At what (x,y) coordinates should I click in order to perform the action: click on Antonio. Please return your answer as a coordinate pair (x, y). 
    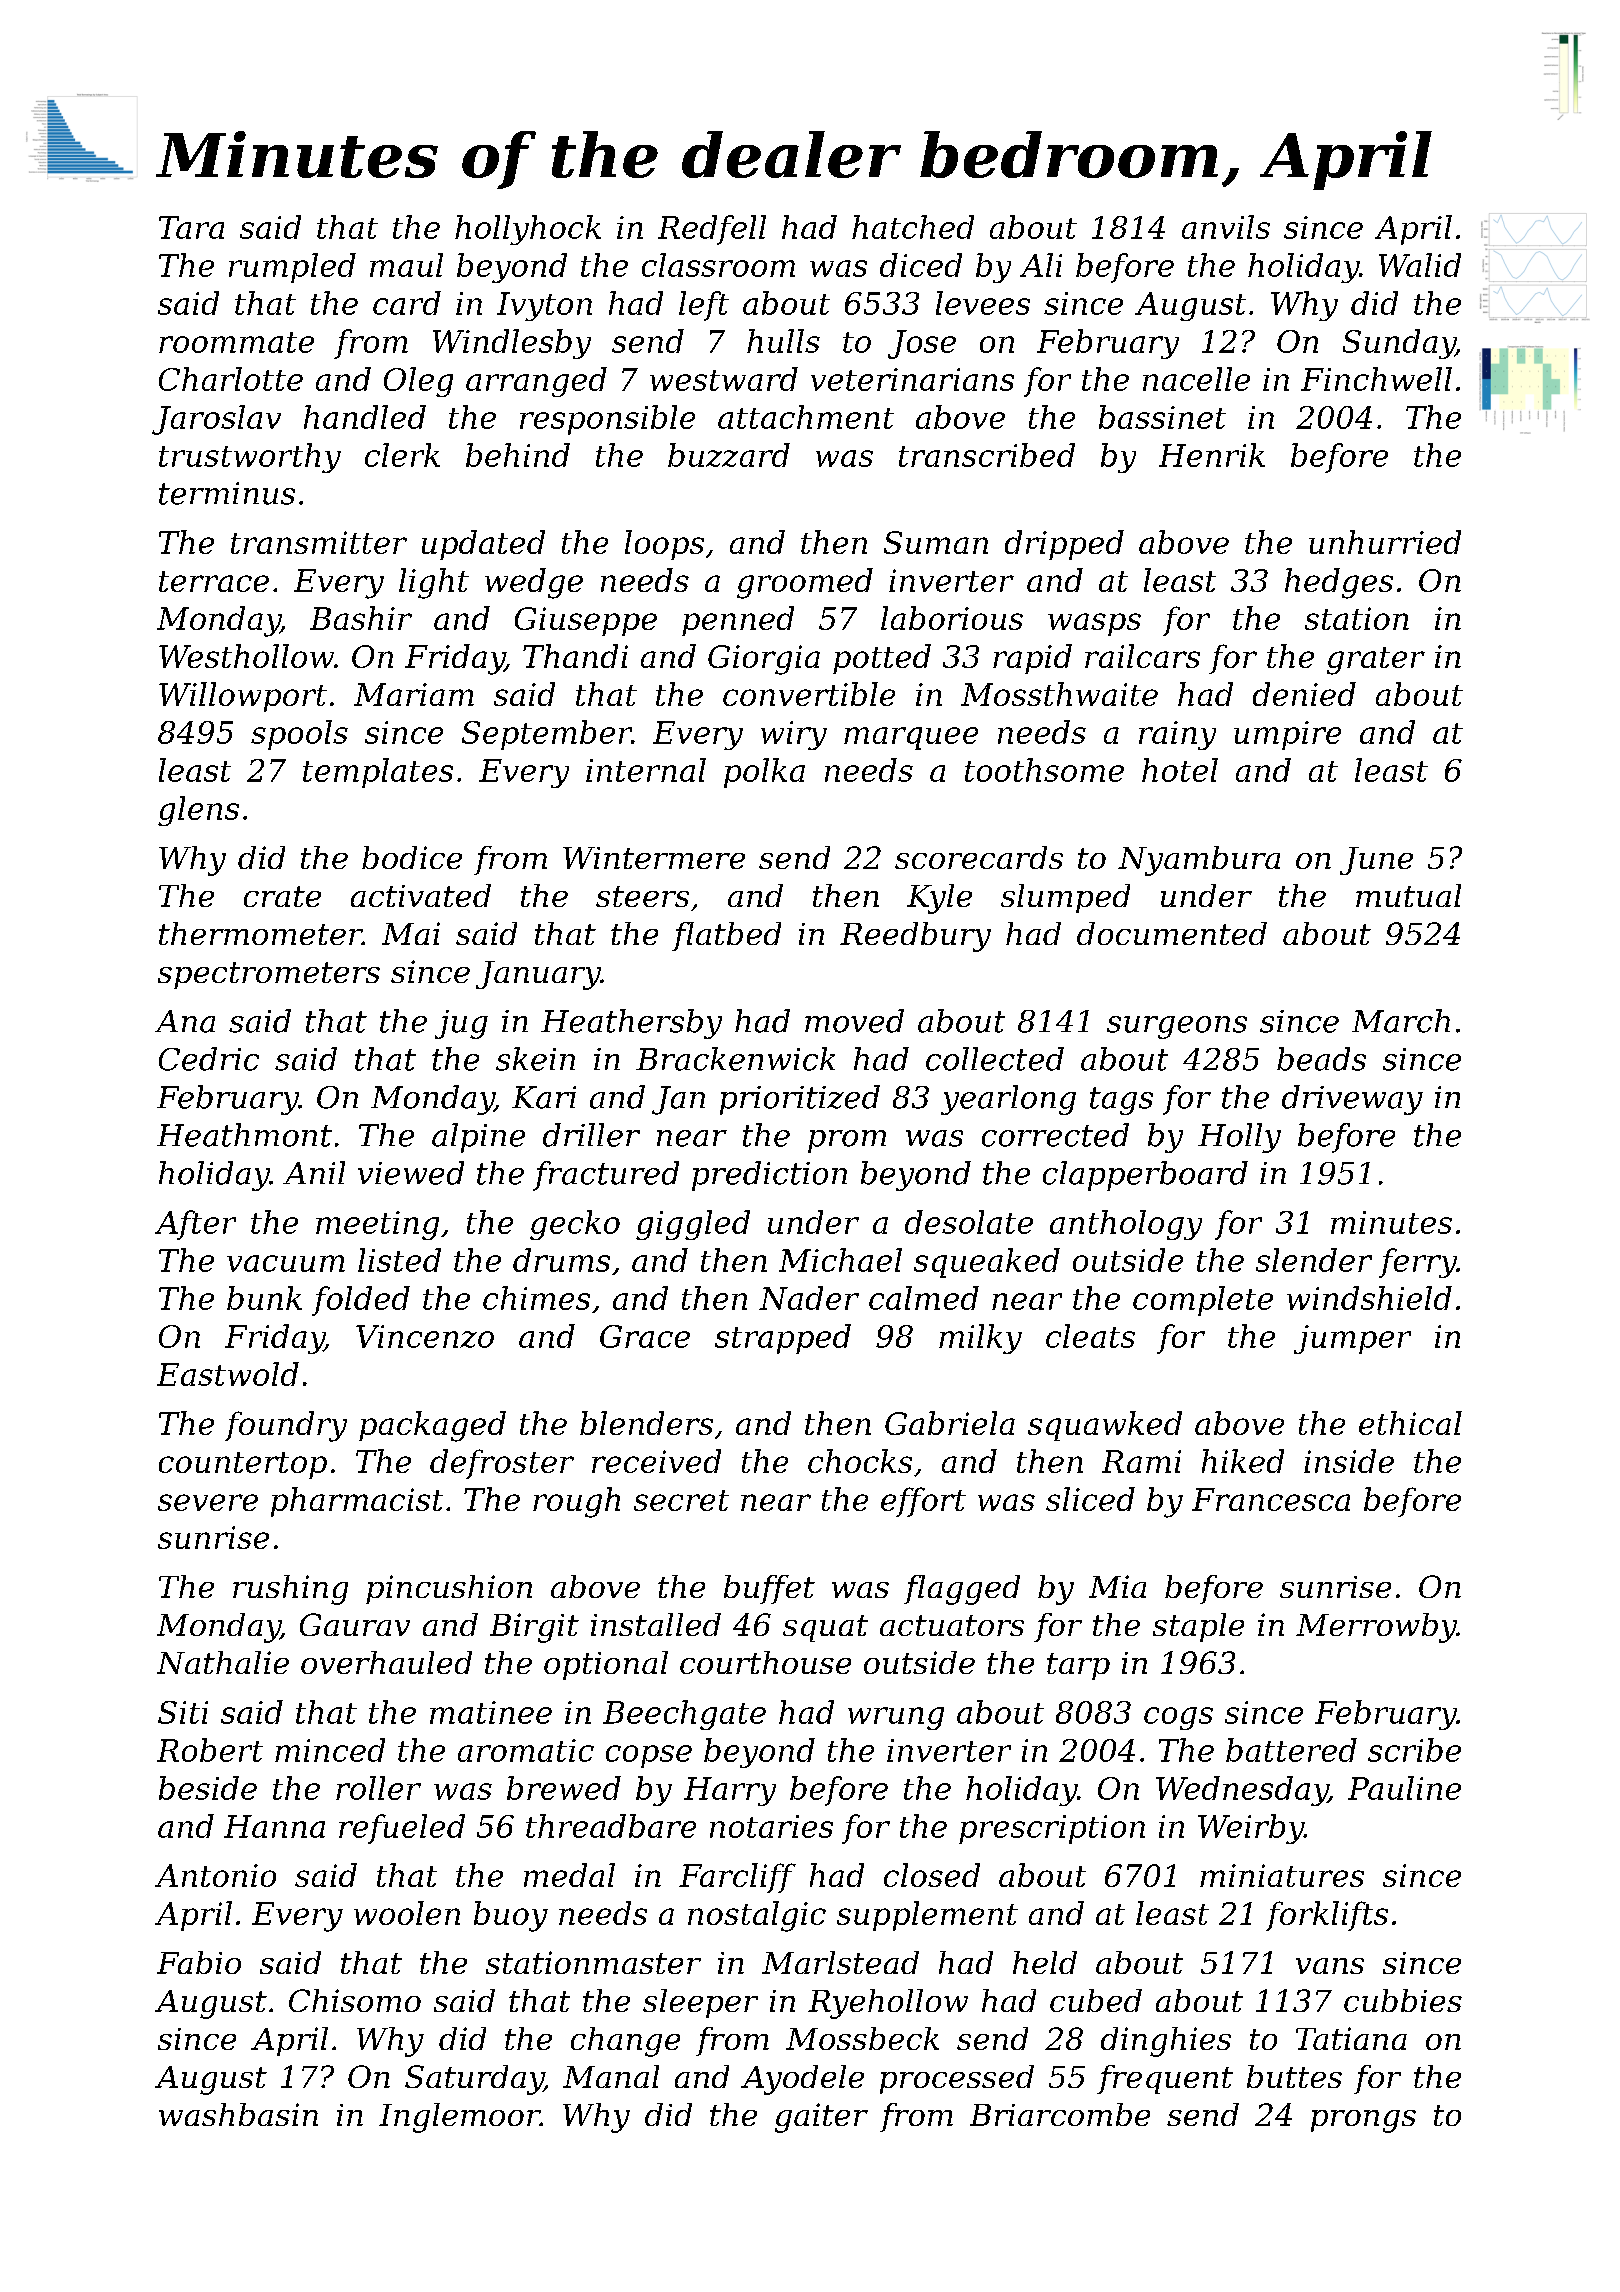
    Looking at the image, I should click on (215, 1875).
